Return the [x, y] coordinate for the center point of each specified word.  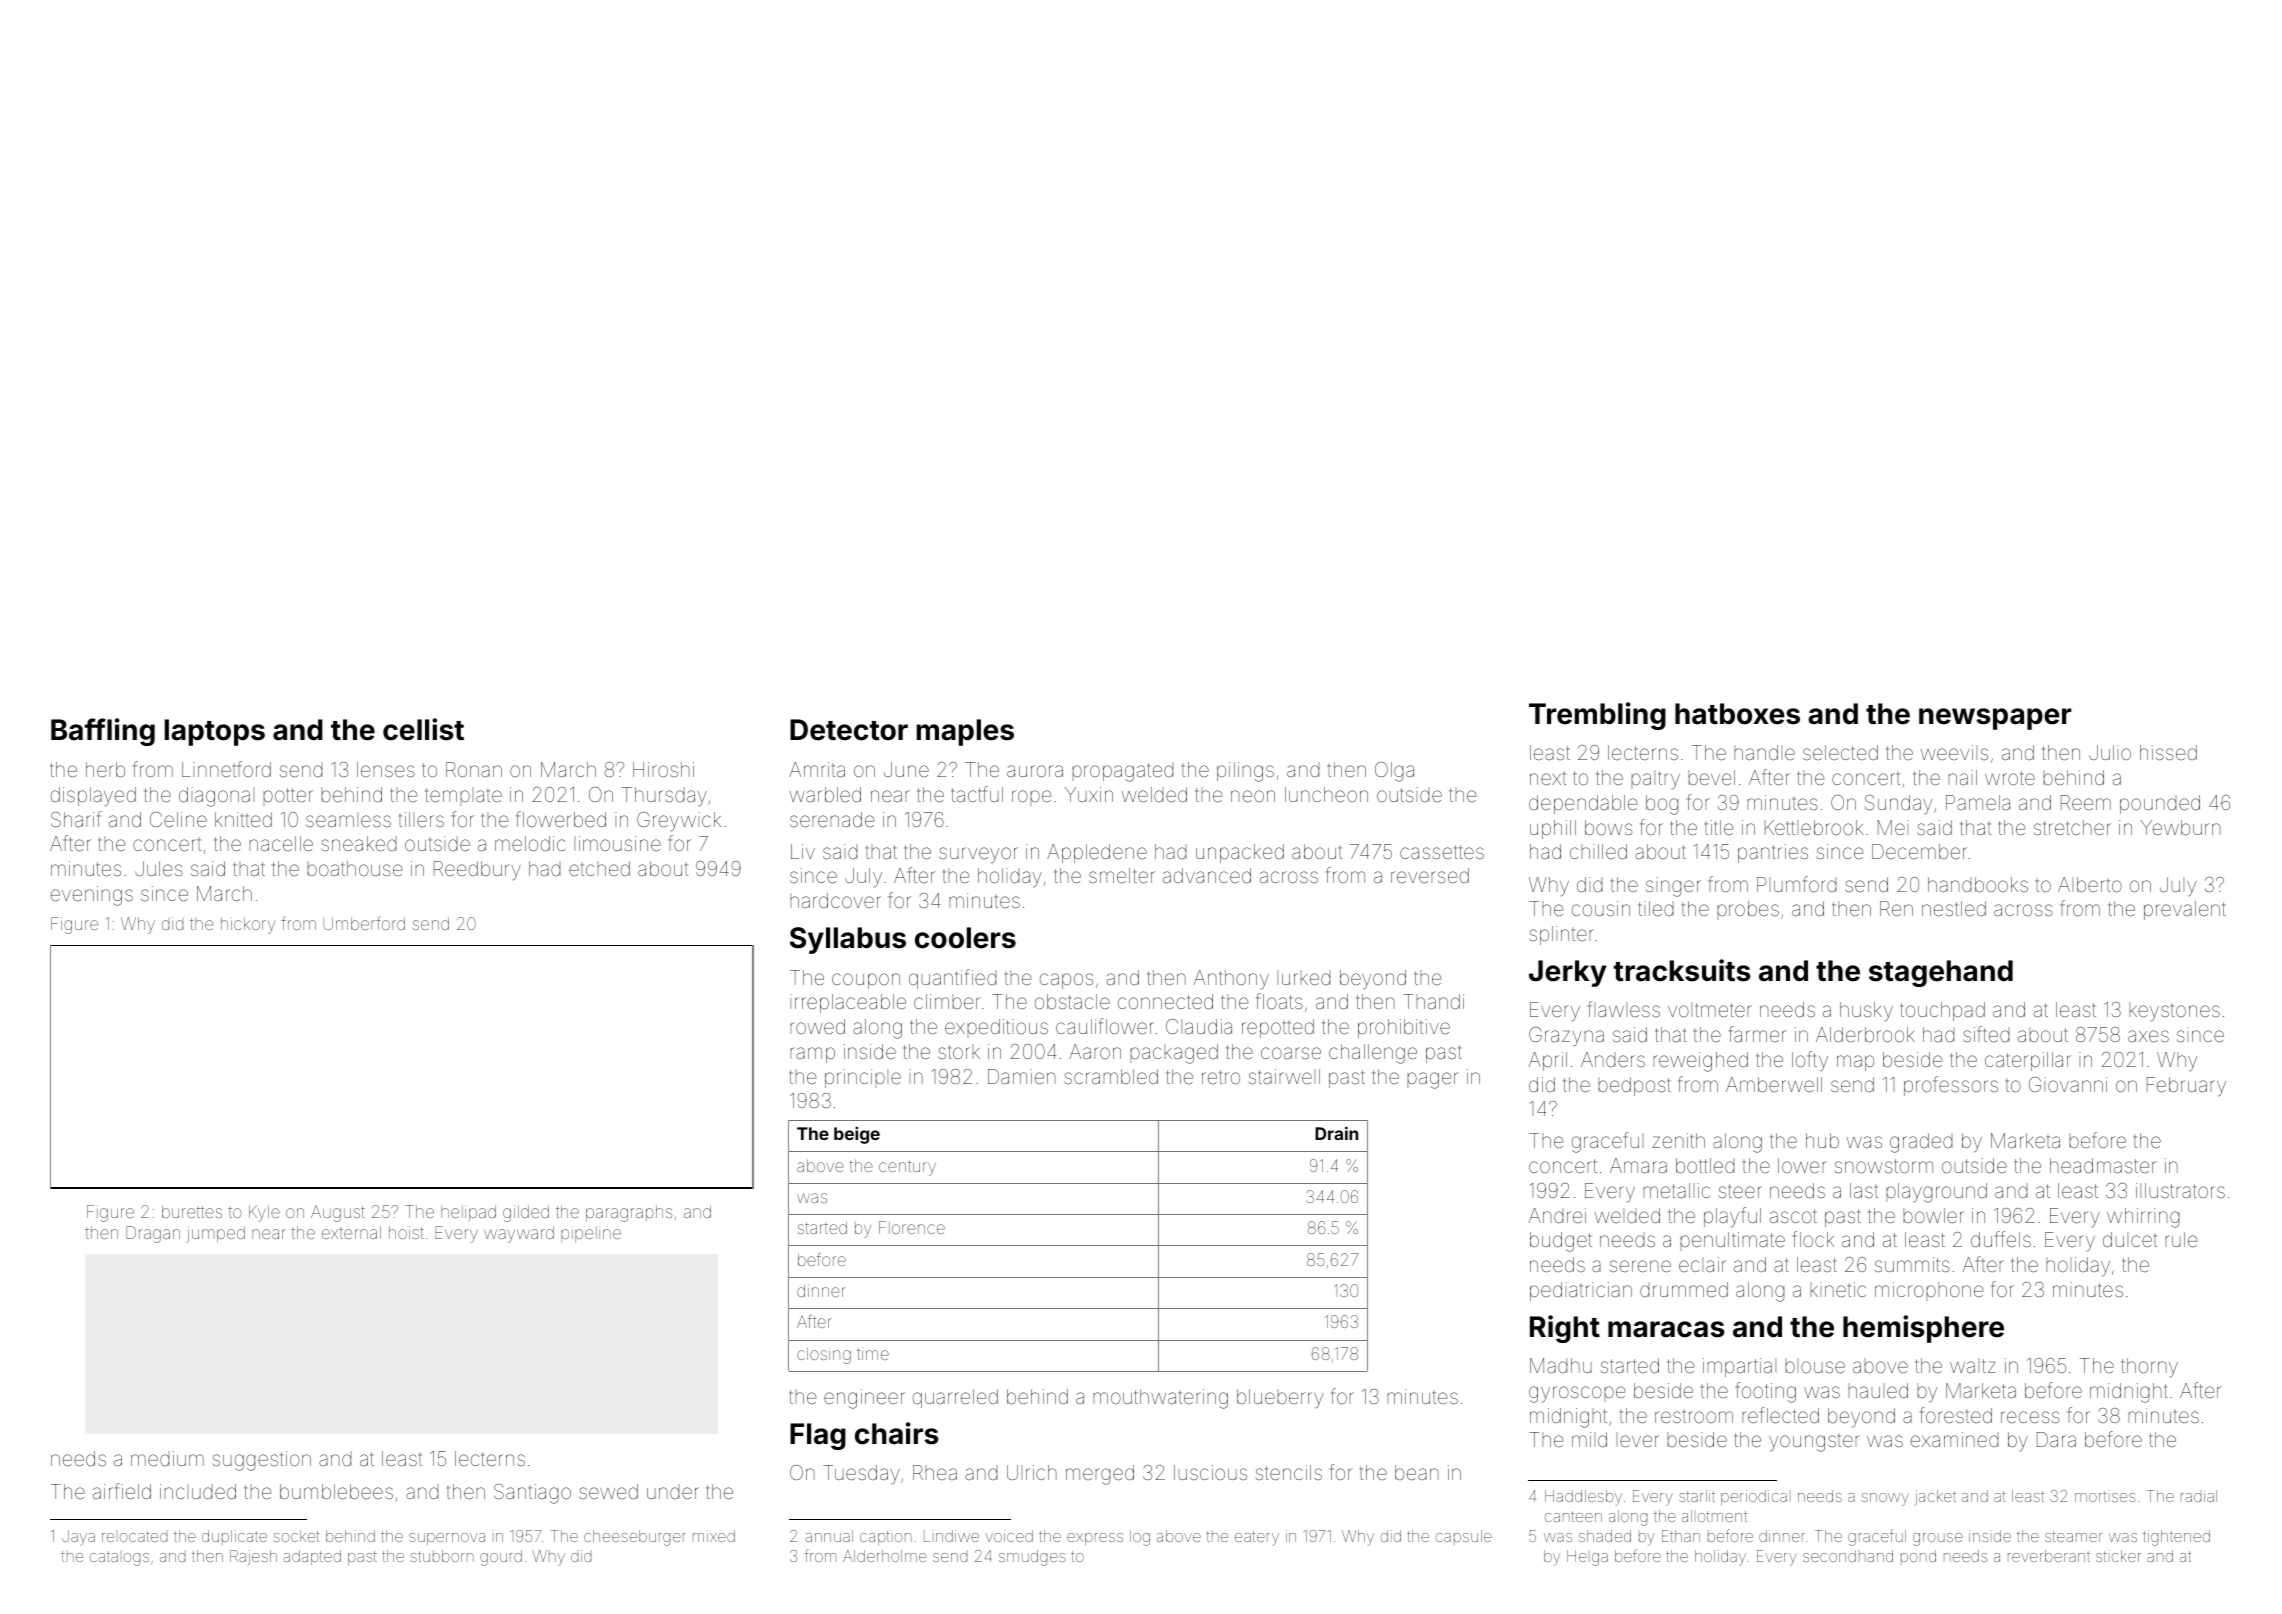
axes [2148, 1036]
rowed [817, 1026]
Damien [1022, 1076]
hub [1822, 1140]
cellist [423, 729]
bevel [1711, 777]
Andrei [1557, 1215]
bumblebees [336, 1491]
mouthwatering [1160, 1399]
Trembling [1597, 716]
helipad [468, 1213]
